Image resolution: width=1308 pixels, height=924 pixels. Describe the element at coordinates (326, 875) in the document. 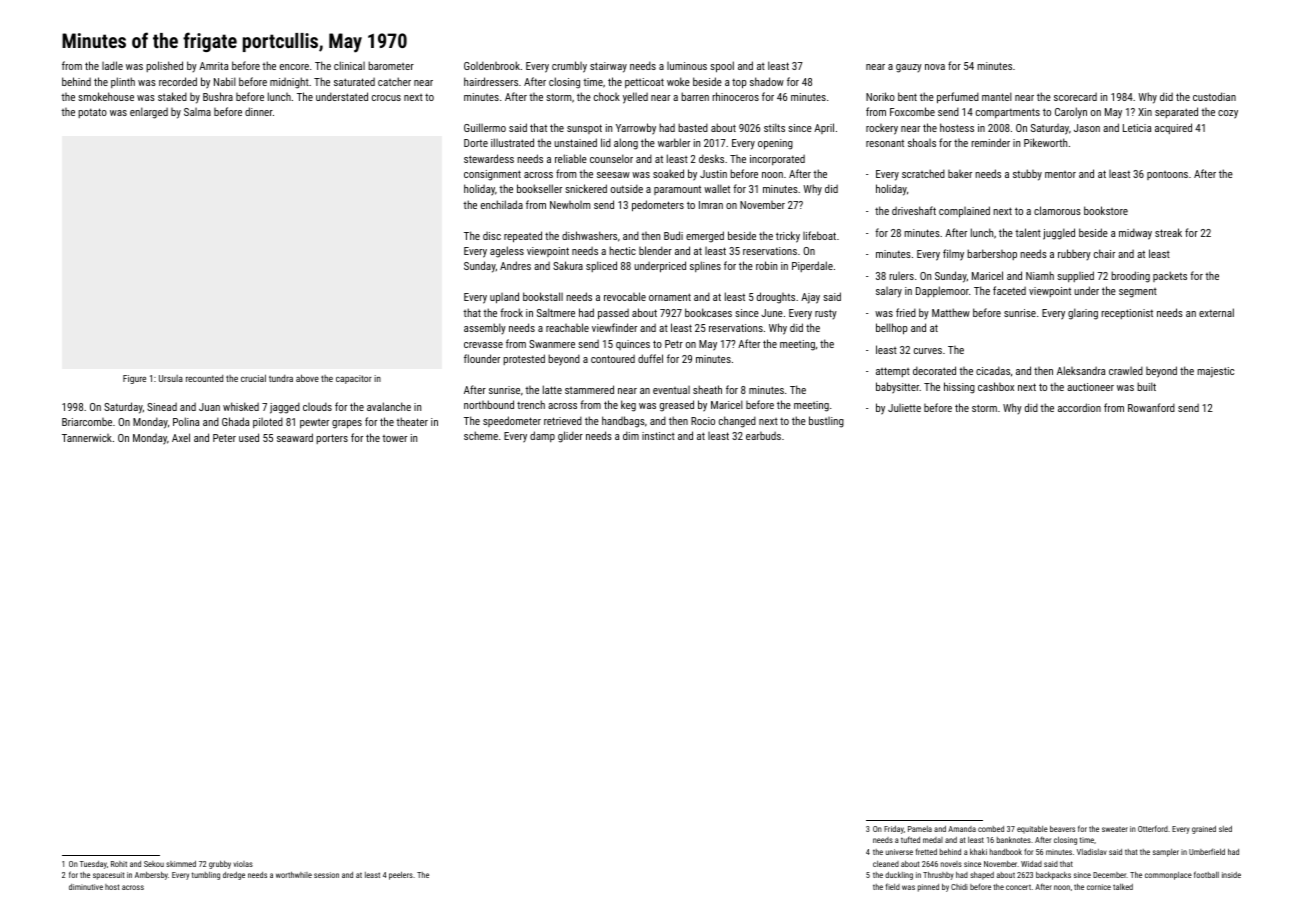

I see `session` at that location.
